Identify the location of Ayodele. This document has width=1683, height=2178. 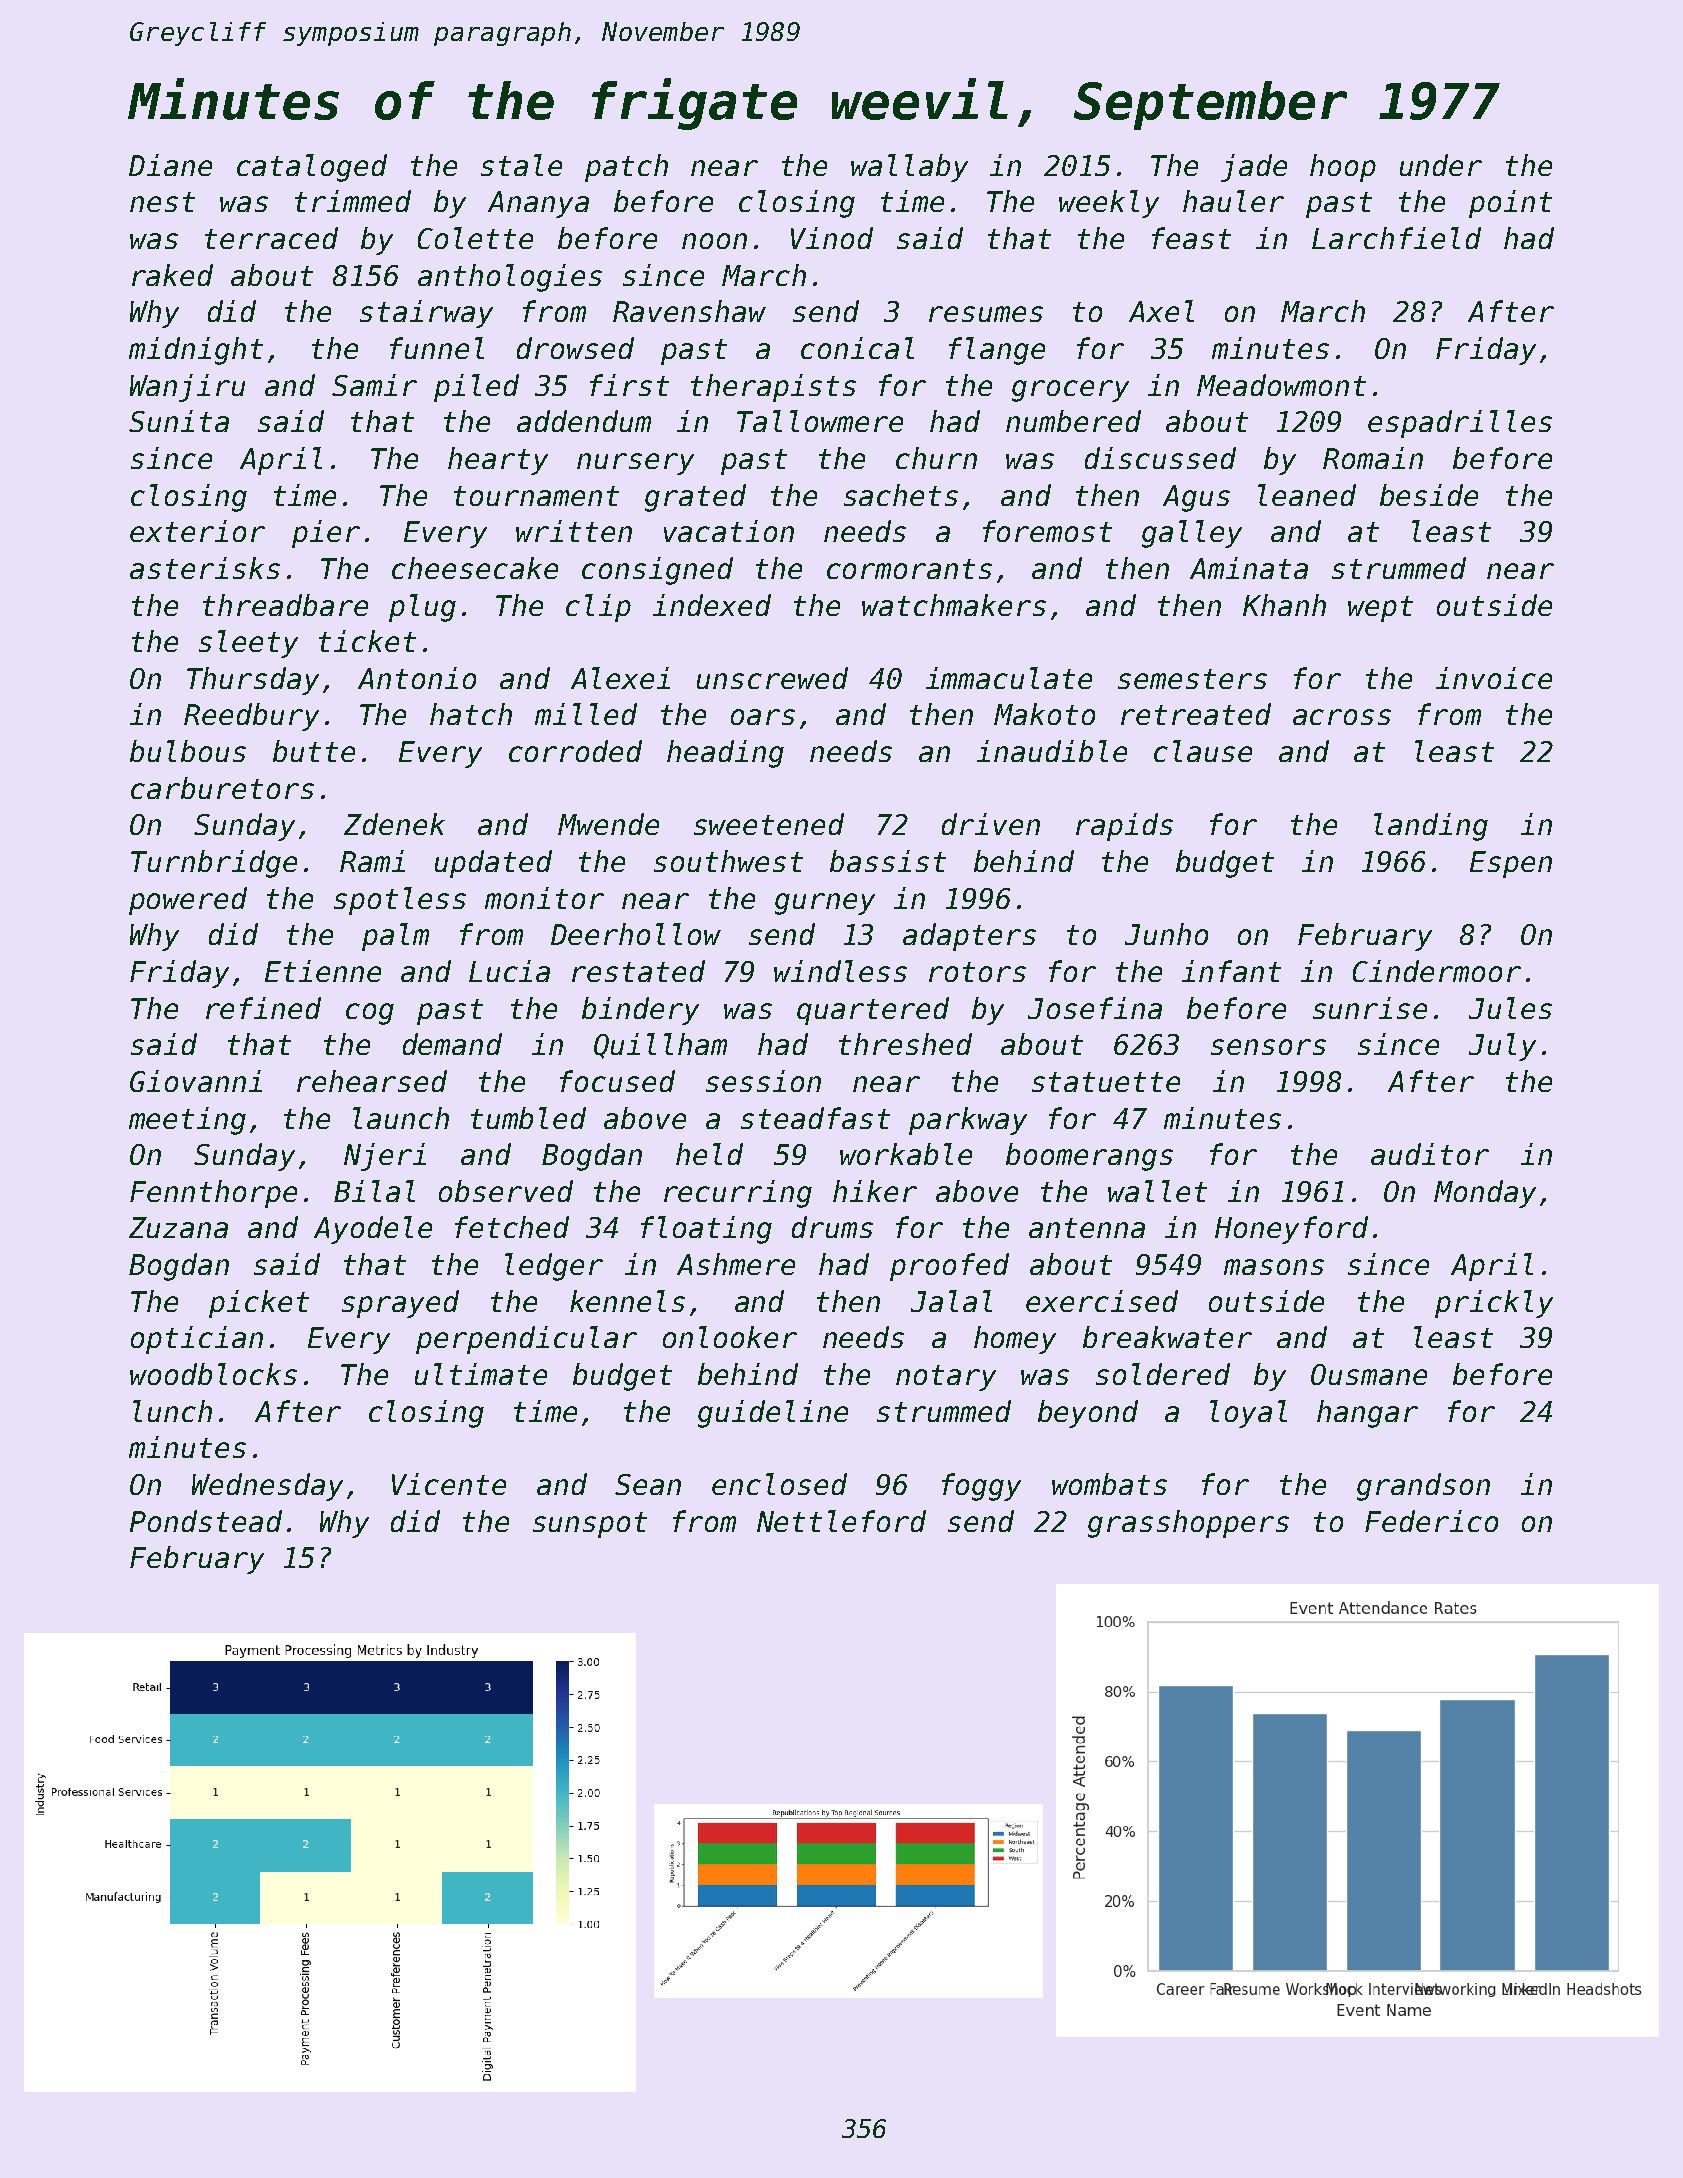
(373, 1230).
